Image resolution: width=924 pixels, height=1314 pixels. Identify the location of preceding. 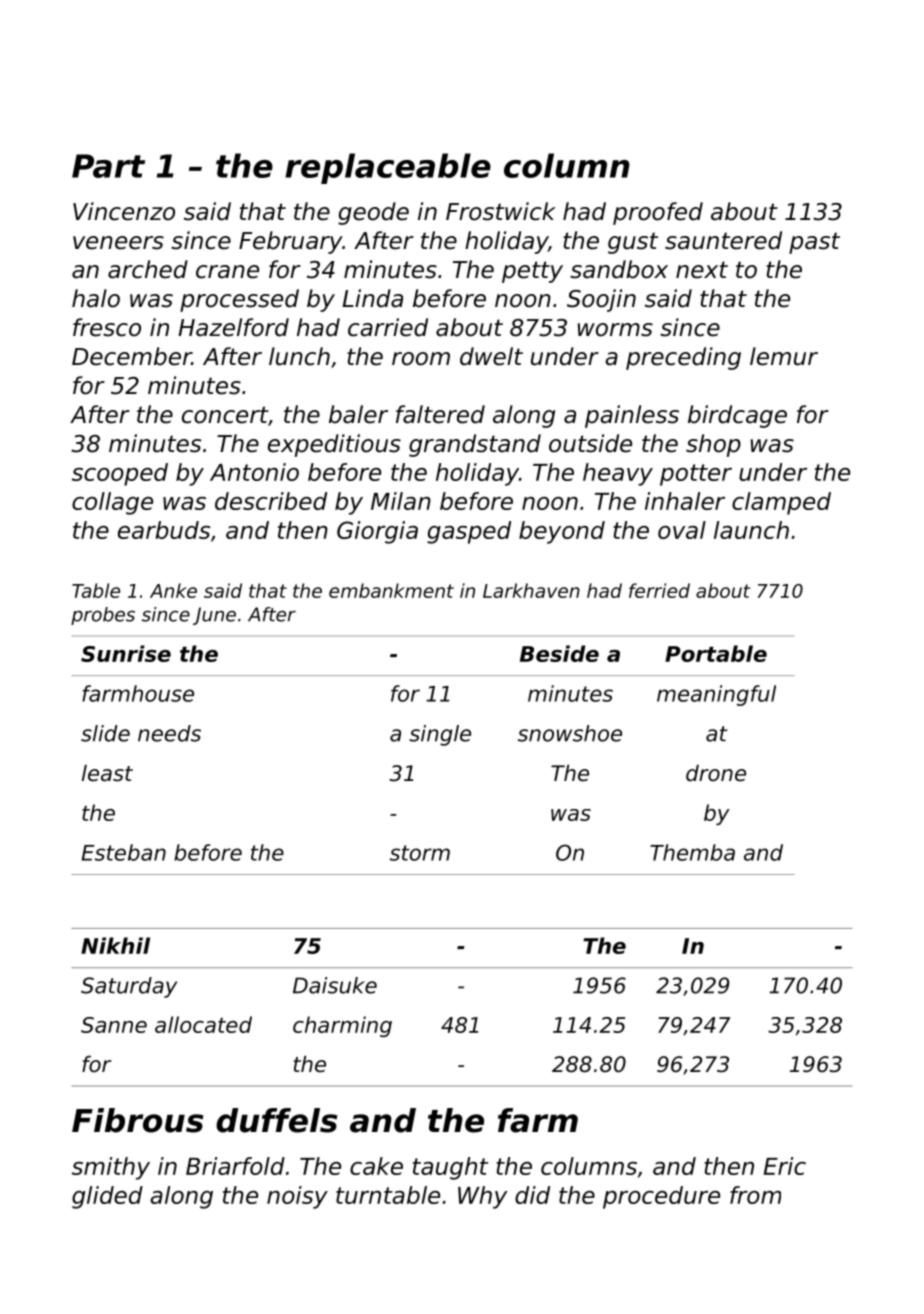
(683, 358).
